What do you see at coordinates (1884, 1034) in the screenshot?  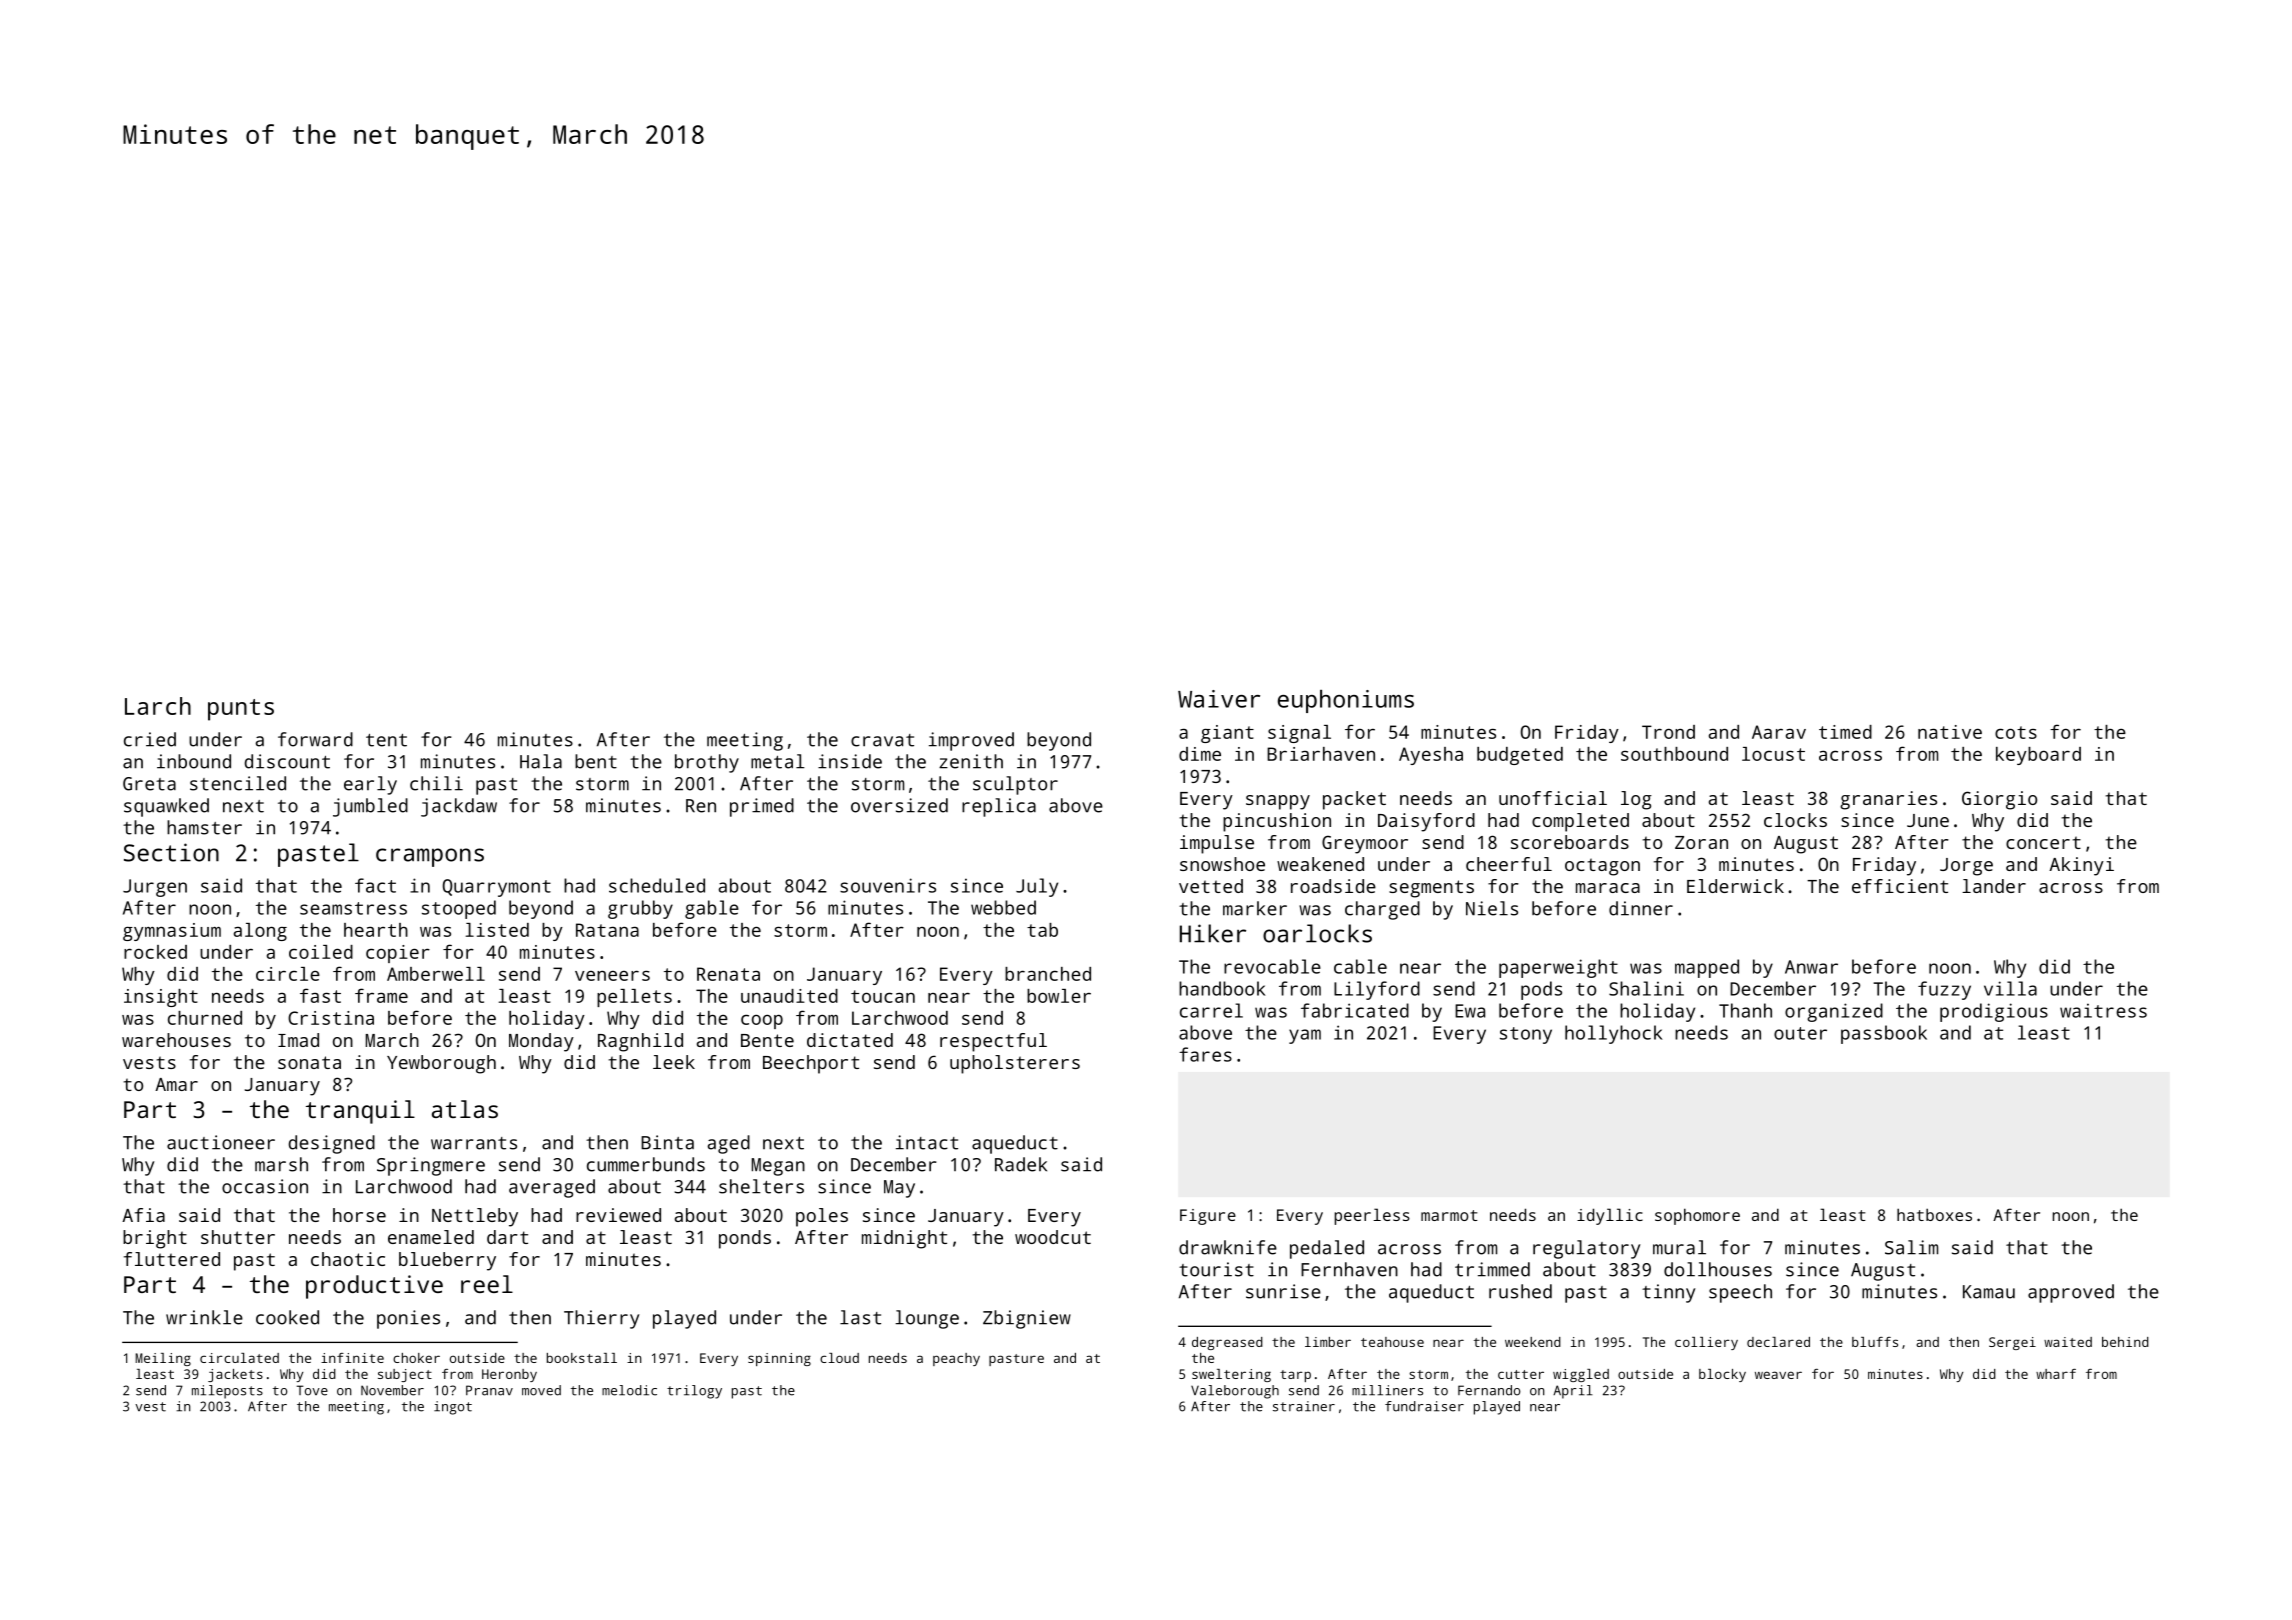 I see `passbook` at bounding box center [1884, 1034].
